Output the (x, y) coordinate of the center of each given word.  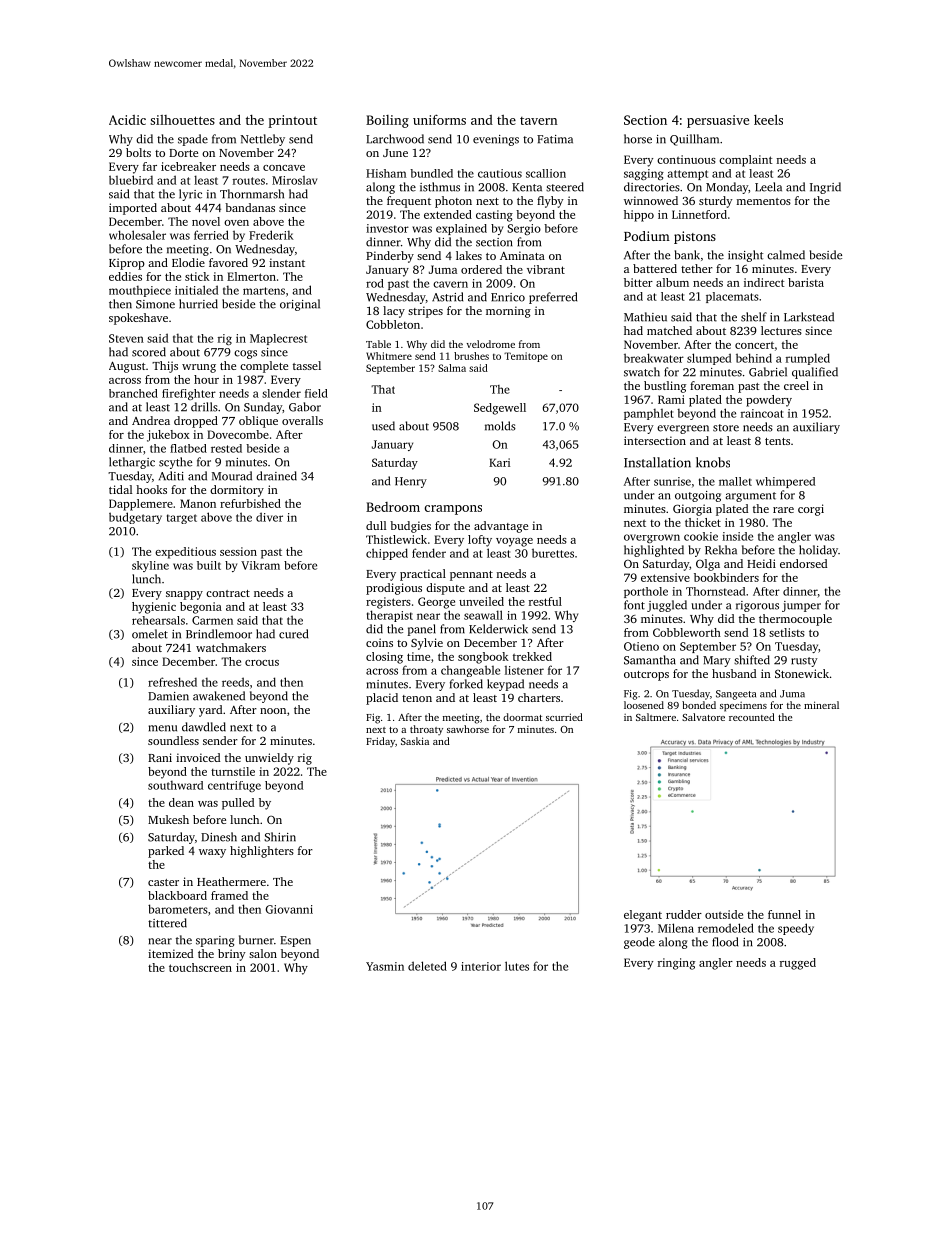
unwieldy (269, 759)
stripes (425, 312)
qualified (815, 373)
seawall (483, 615)
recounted (752, 717)
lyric (190, 195)
